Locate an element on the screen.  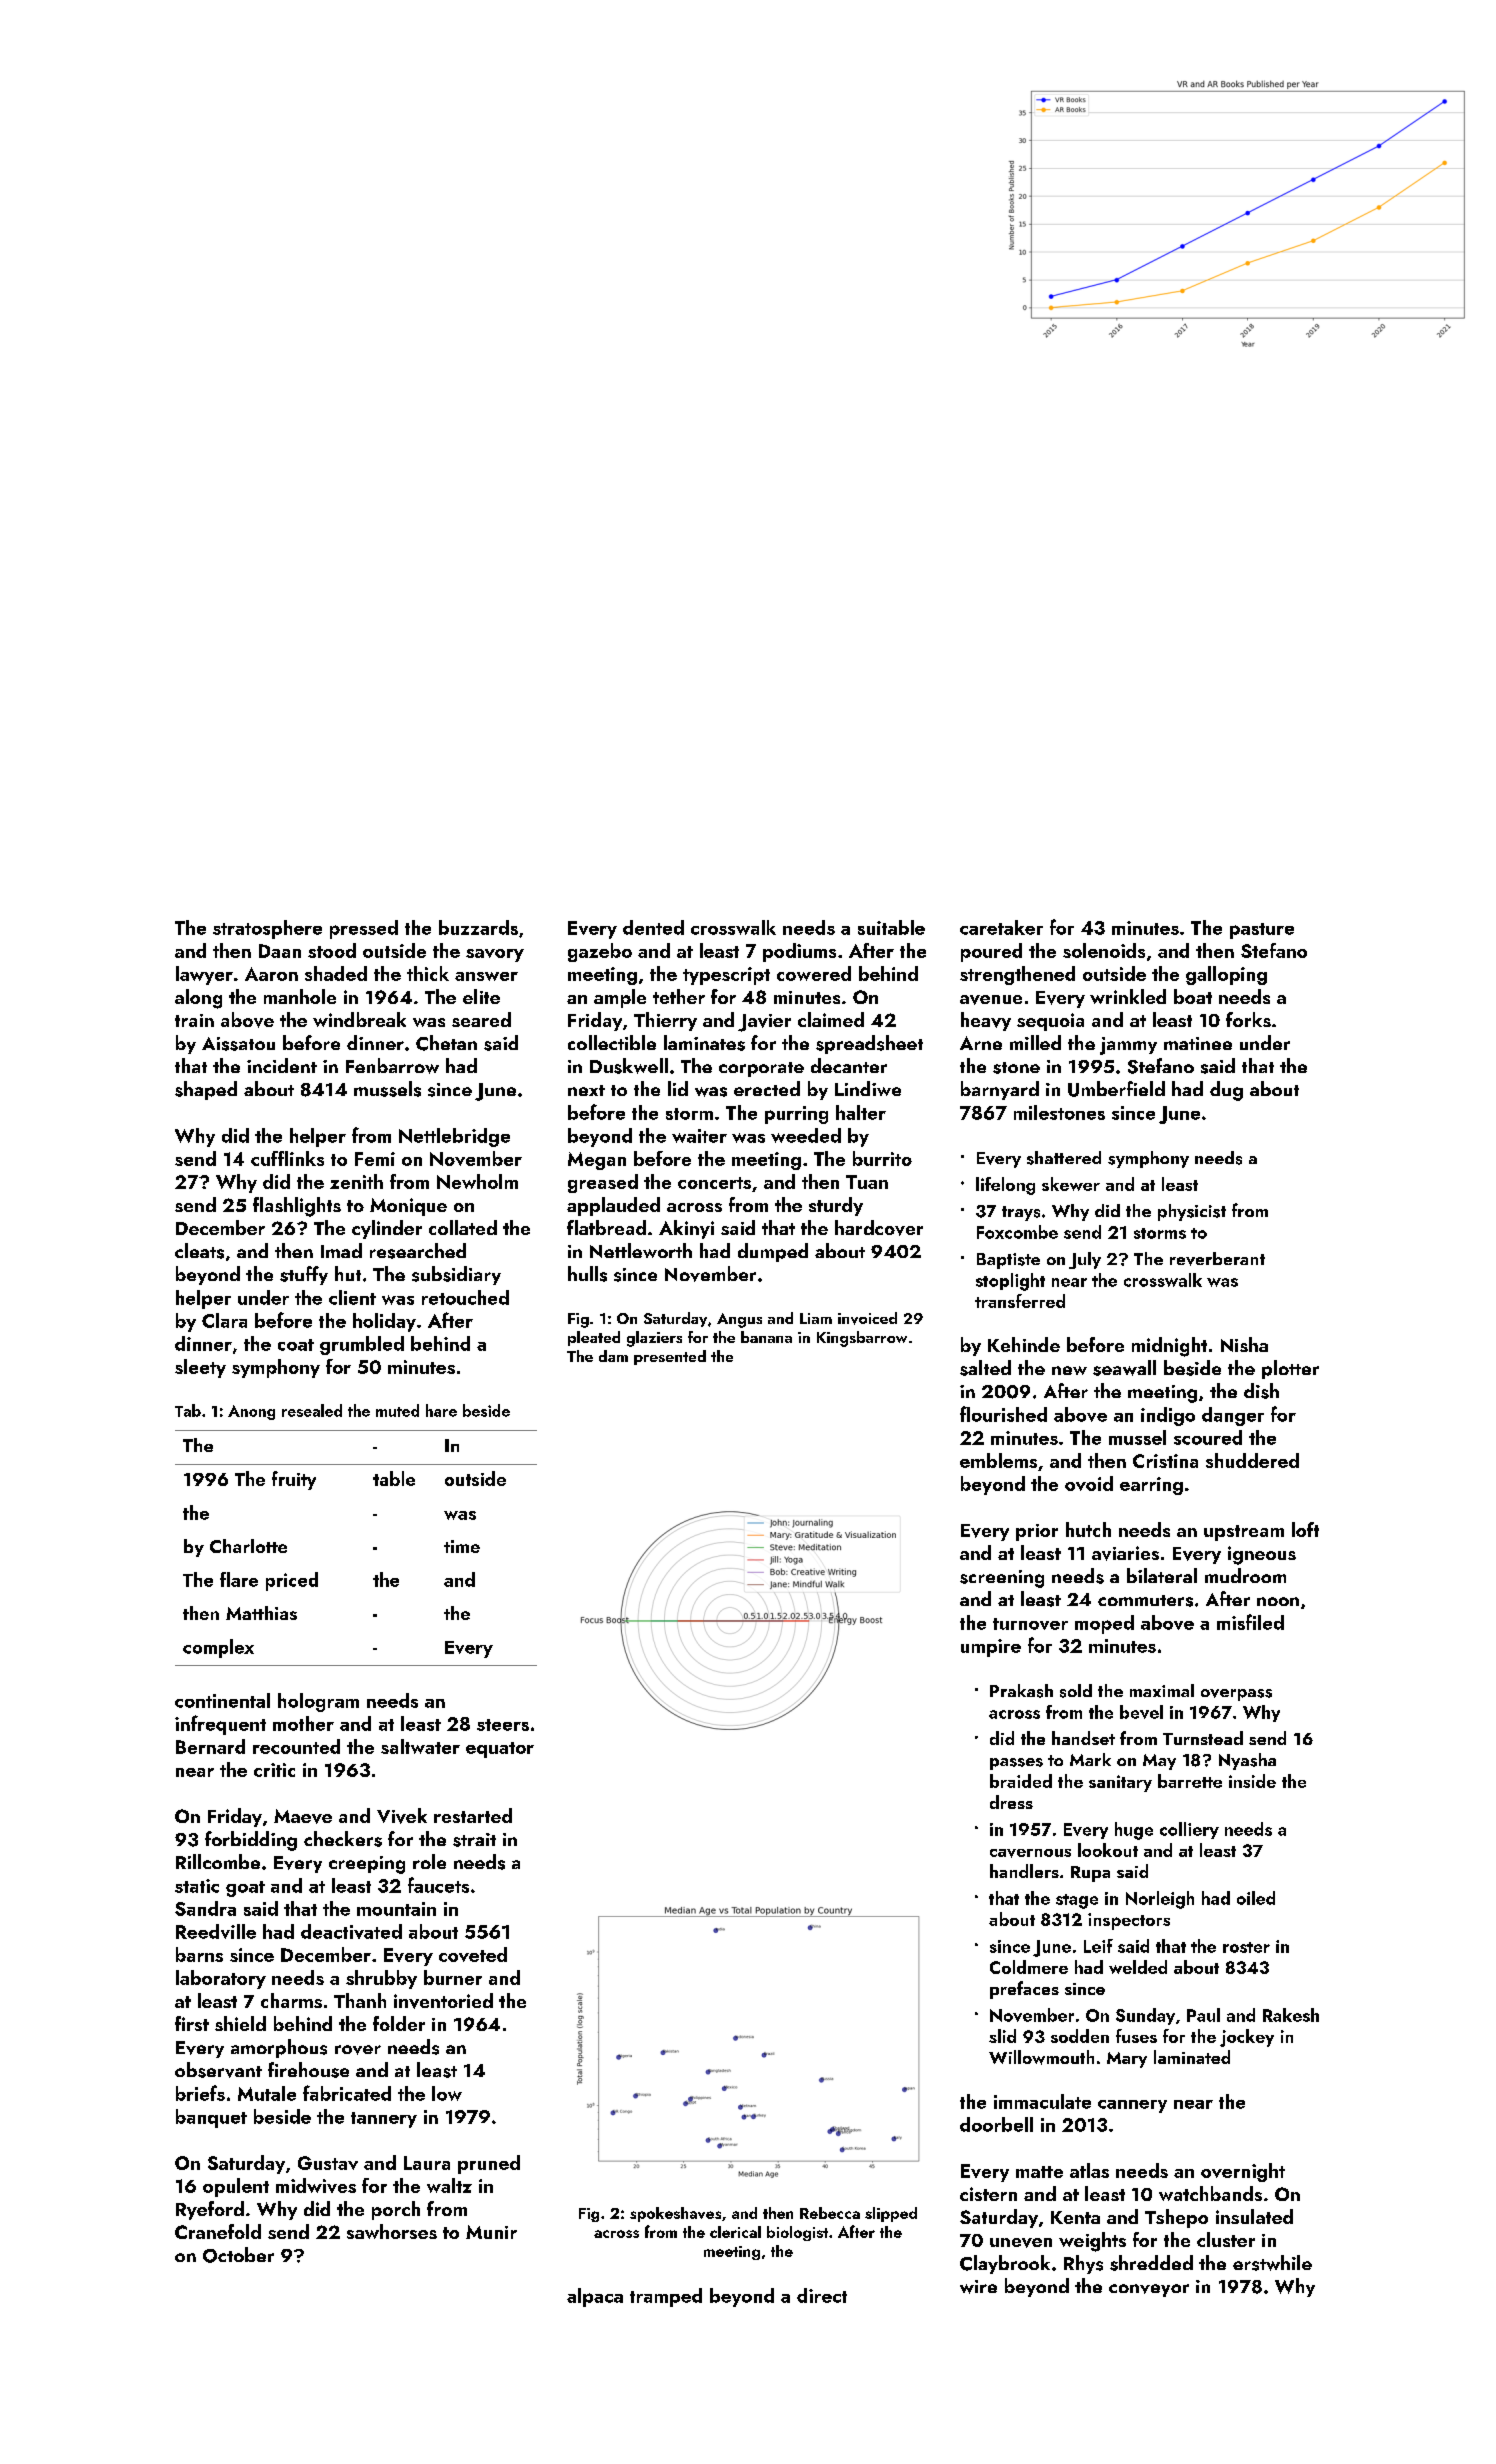
client is located at coordinates (352, 1297).
